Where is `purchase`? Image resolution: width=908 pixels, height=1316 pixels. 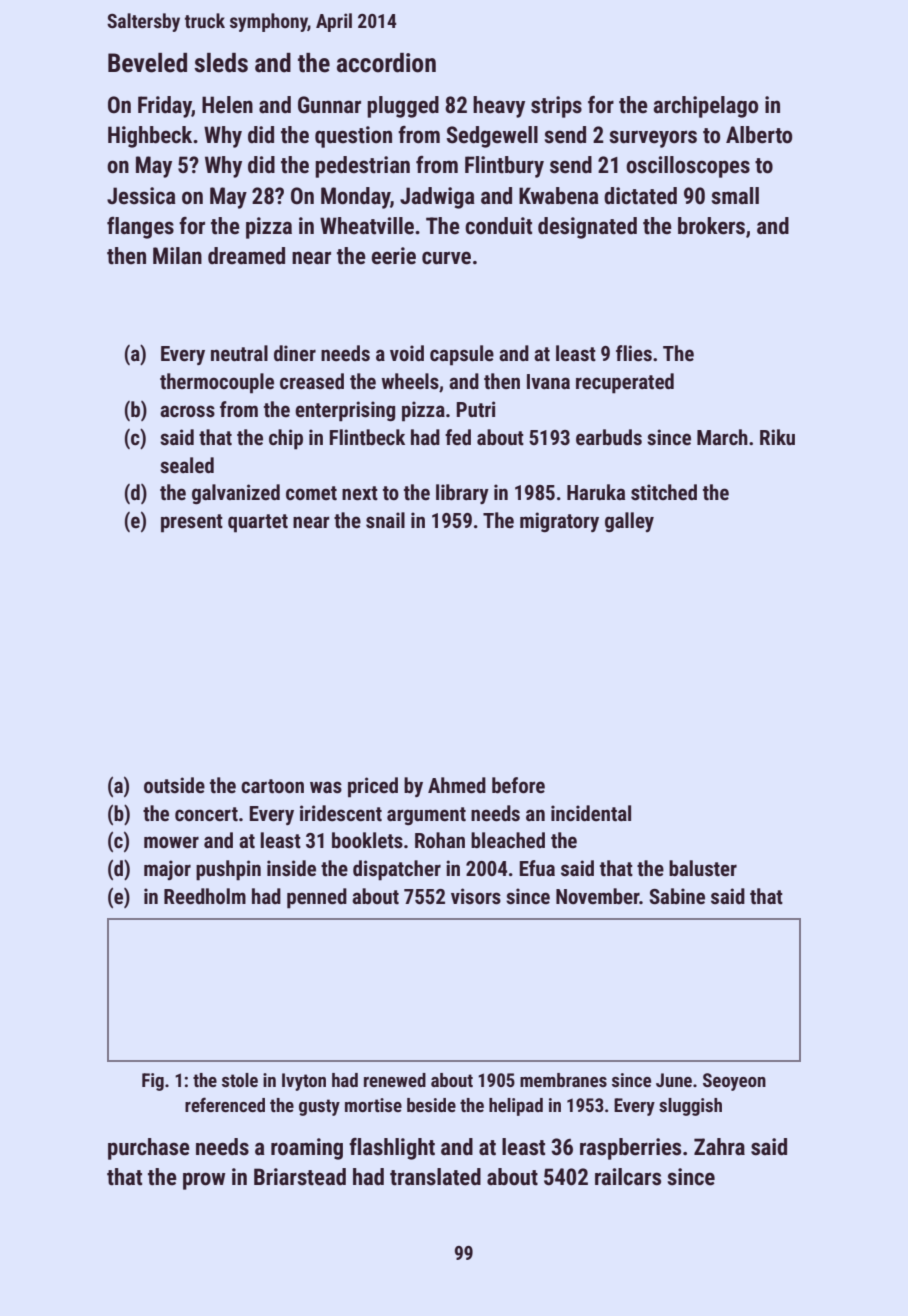 purchase is located at coordinates (149, 1149).
